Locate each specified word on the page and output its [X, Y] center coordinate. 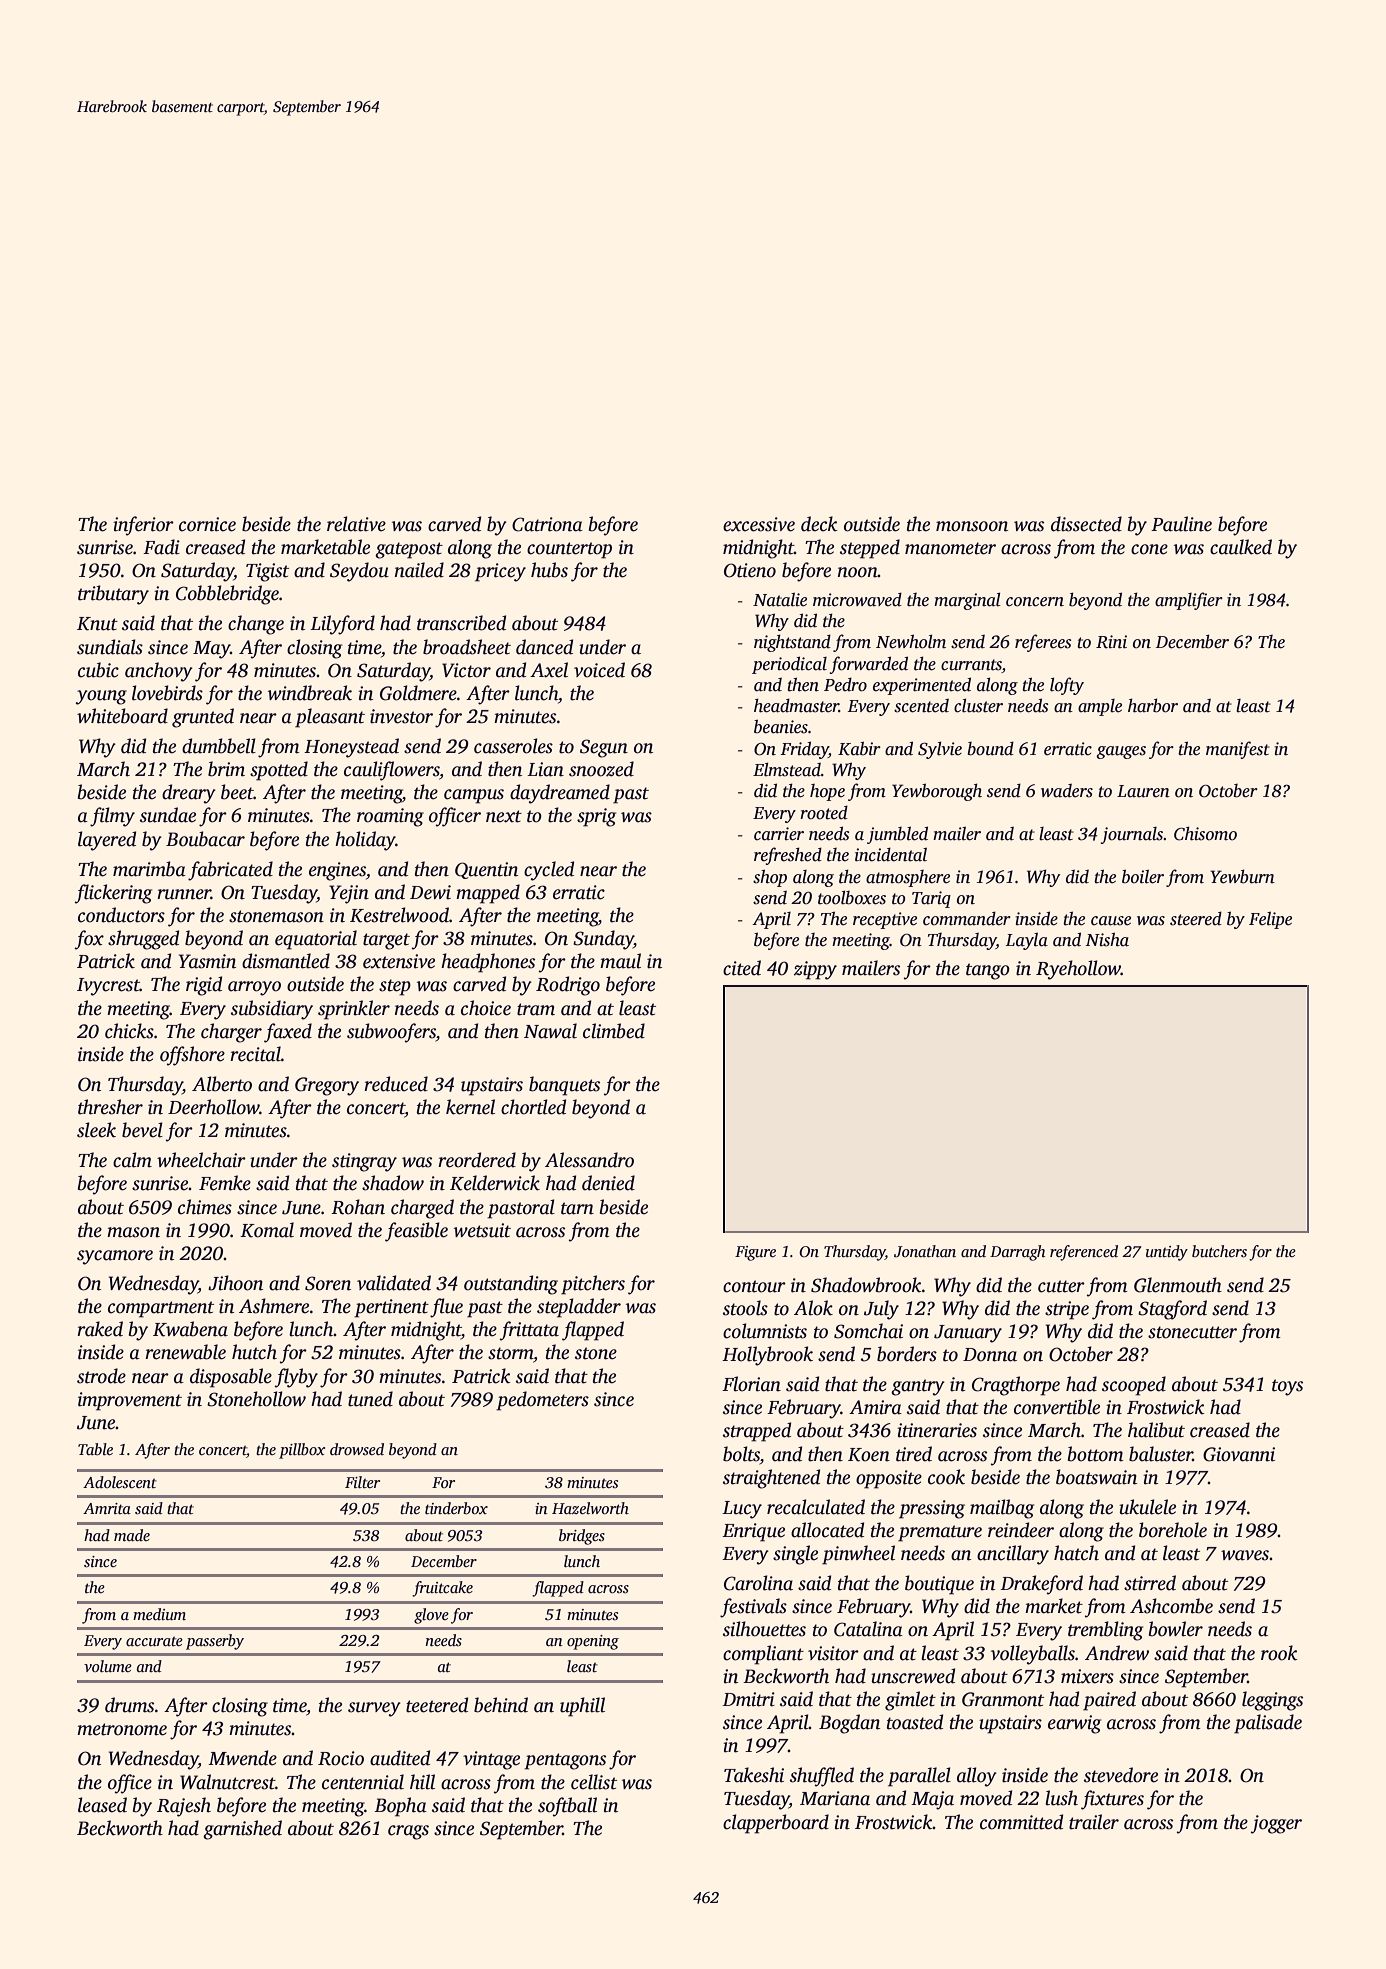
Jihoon [235, 1283]
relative [356, 524]
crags [408, 1832]
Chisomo [1205, 833]
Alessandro [589, 1160]
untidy [1167, 1253]
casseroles [513, 746]
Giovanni [1239, 1454]
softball [567, 1807]
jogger [1276, 1824]
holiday [365, 841]
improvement [130, 1401]
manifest [1238, 750]
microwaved [857, 599]
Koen [869, 1455]
